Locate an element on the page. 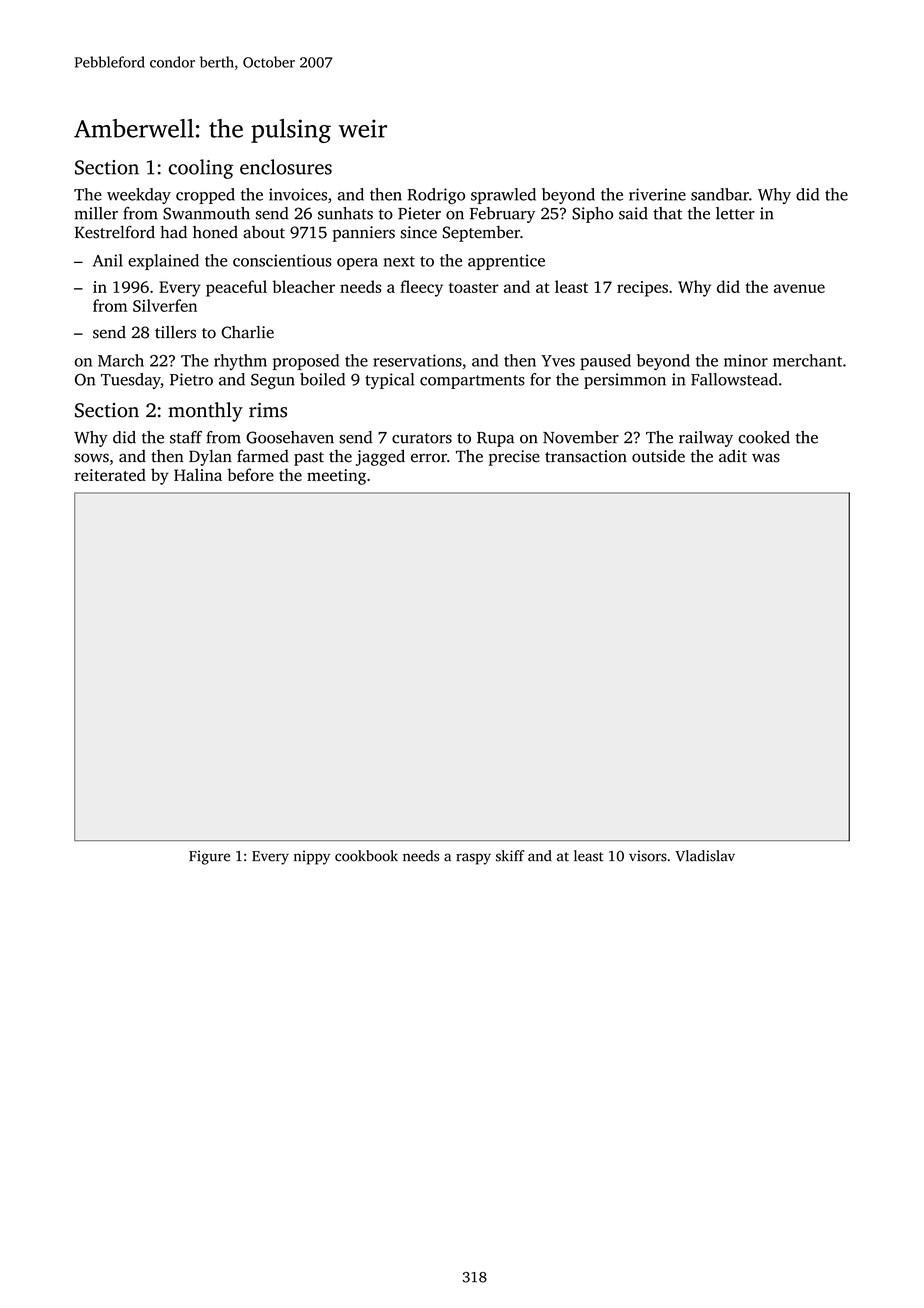 This image has height=1308, width=924. Figure is located at coordinates (209, 857).
